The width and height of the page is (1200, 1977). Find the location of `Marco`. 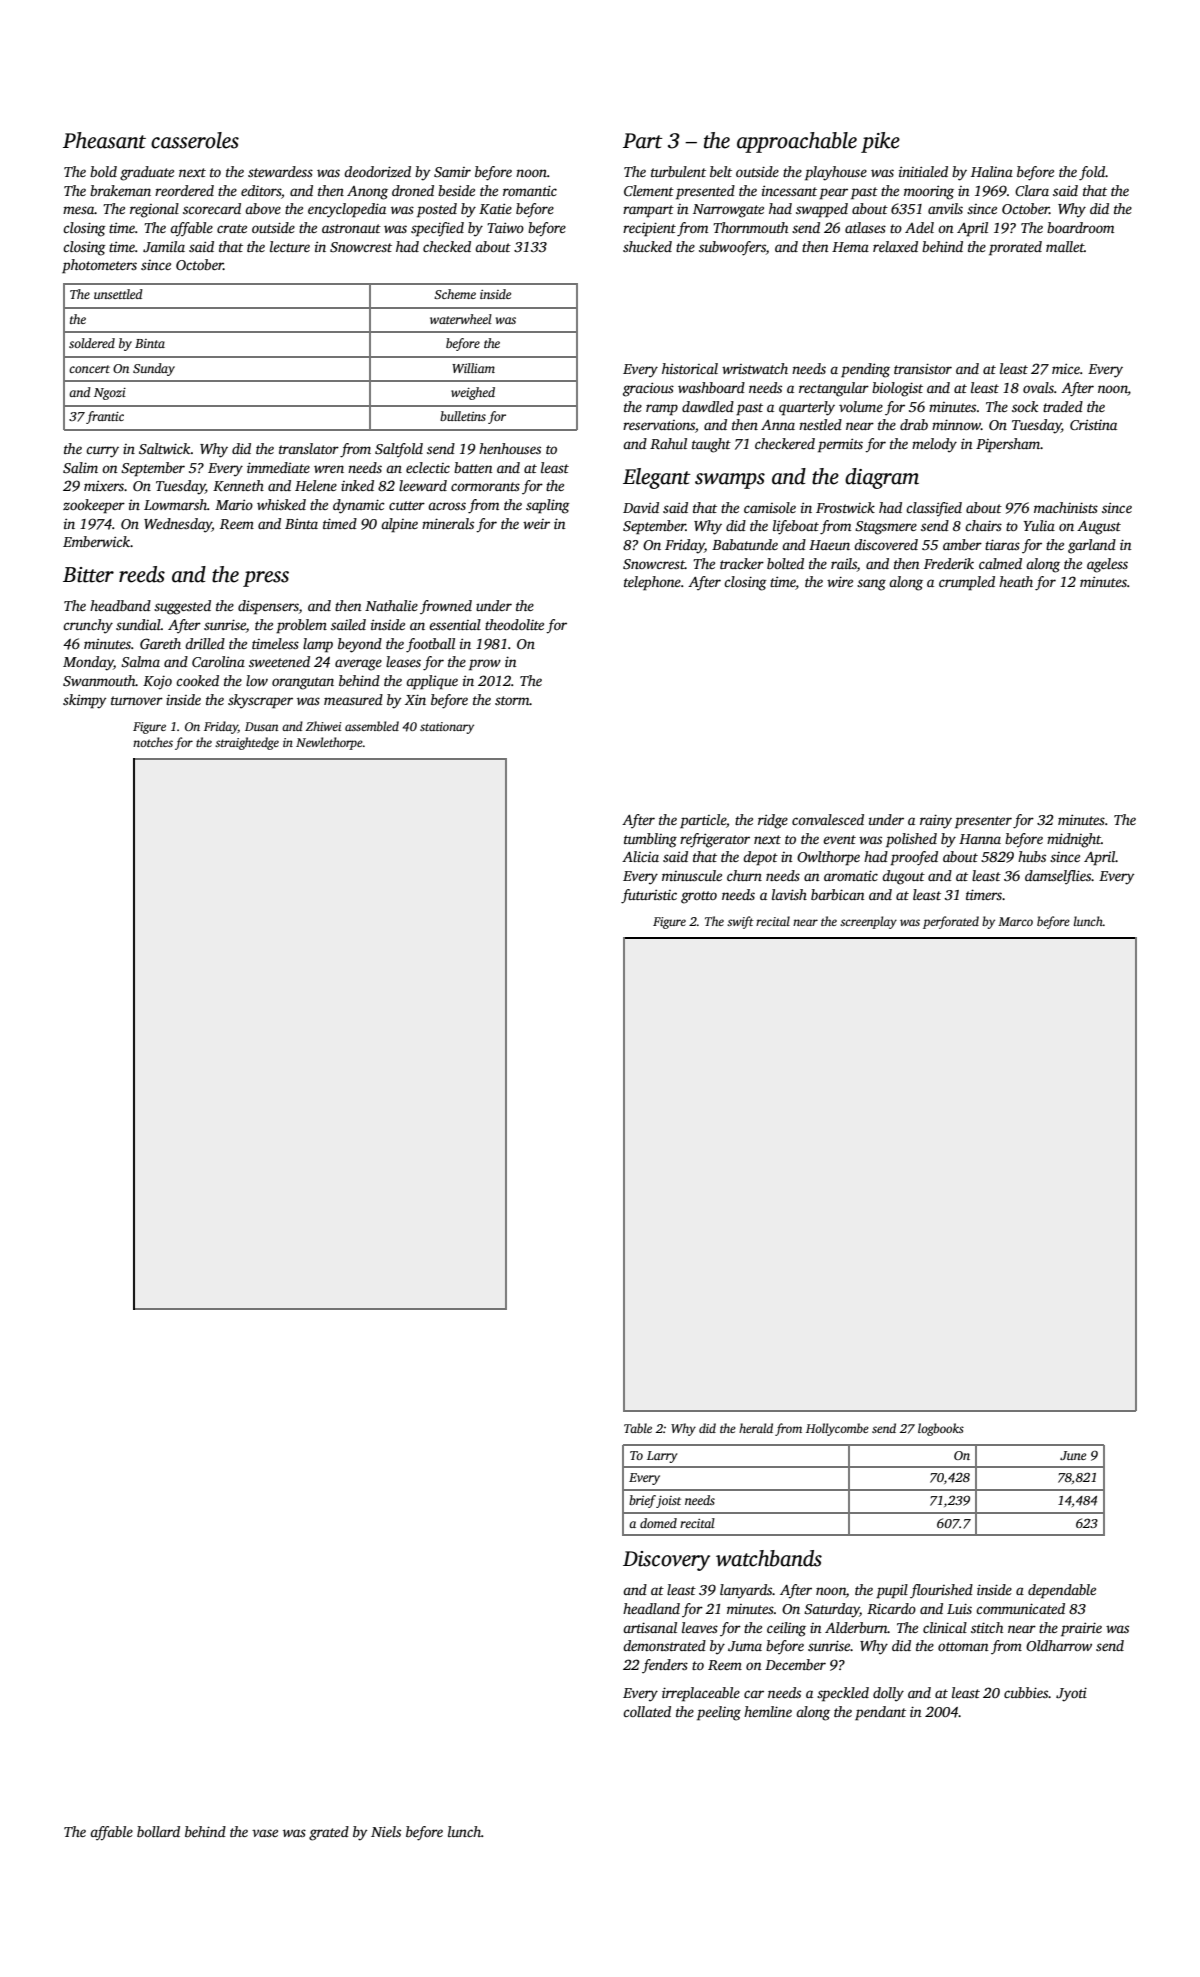

Marco is located at coordinates (1015, 921).
